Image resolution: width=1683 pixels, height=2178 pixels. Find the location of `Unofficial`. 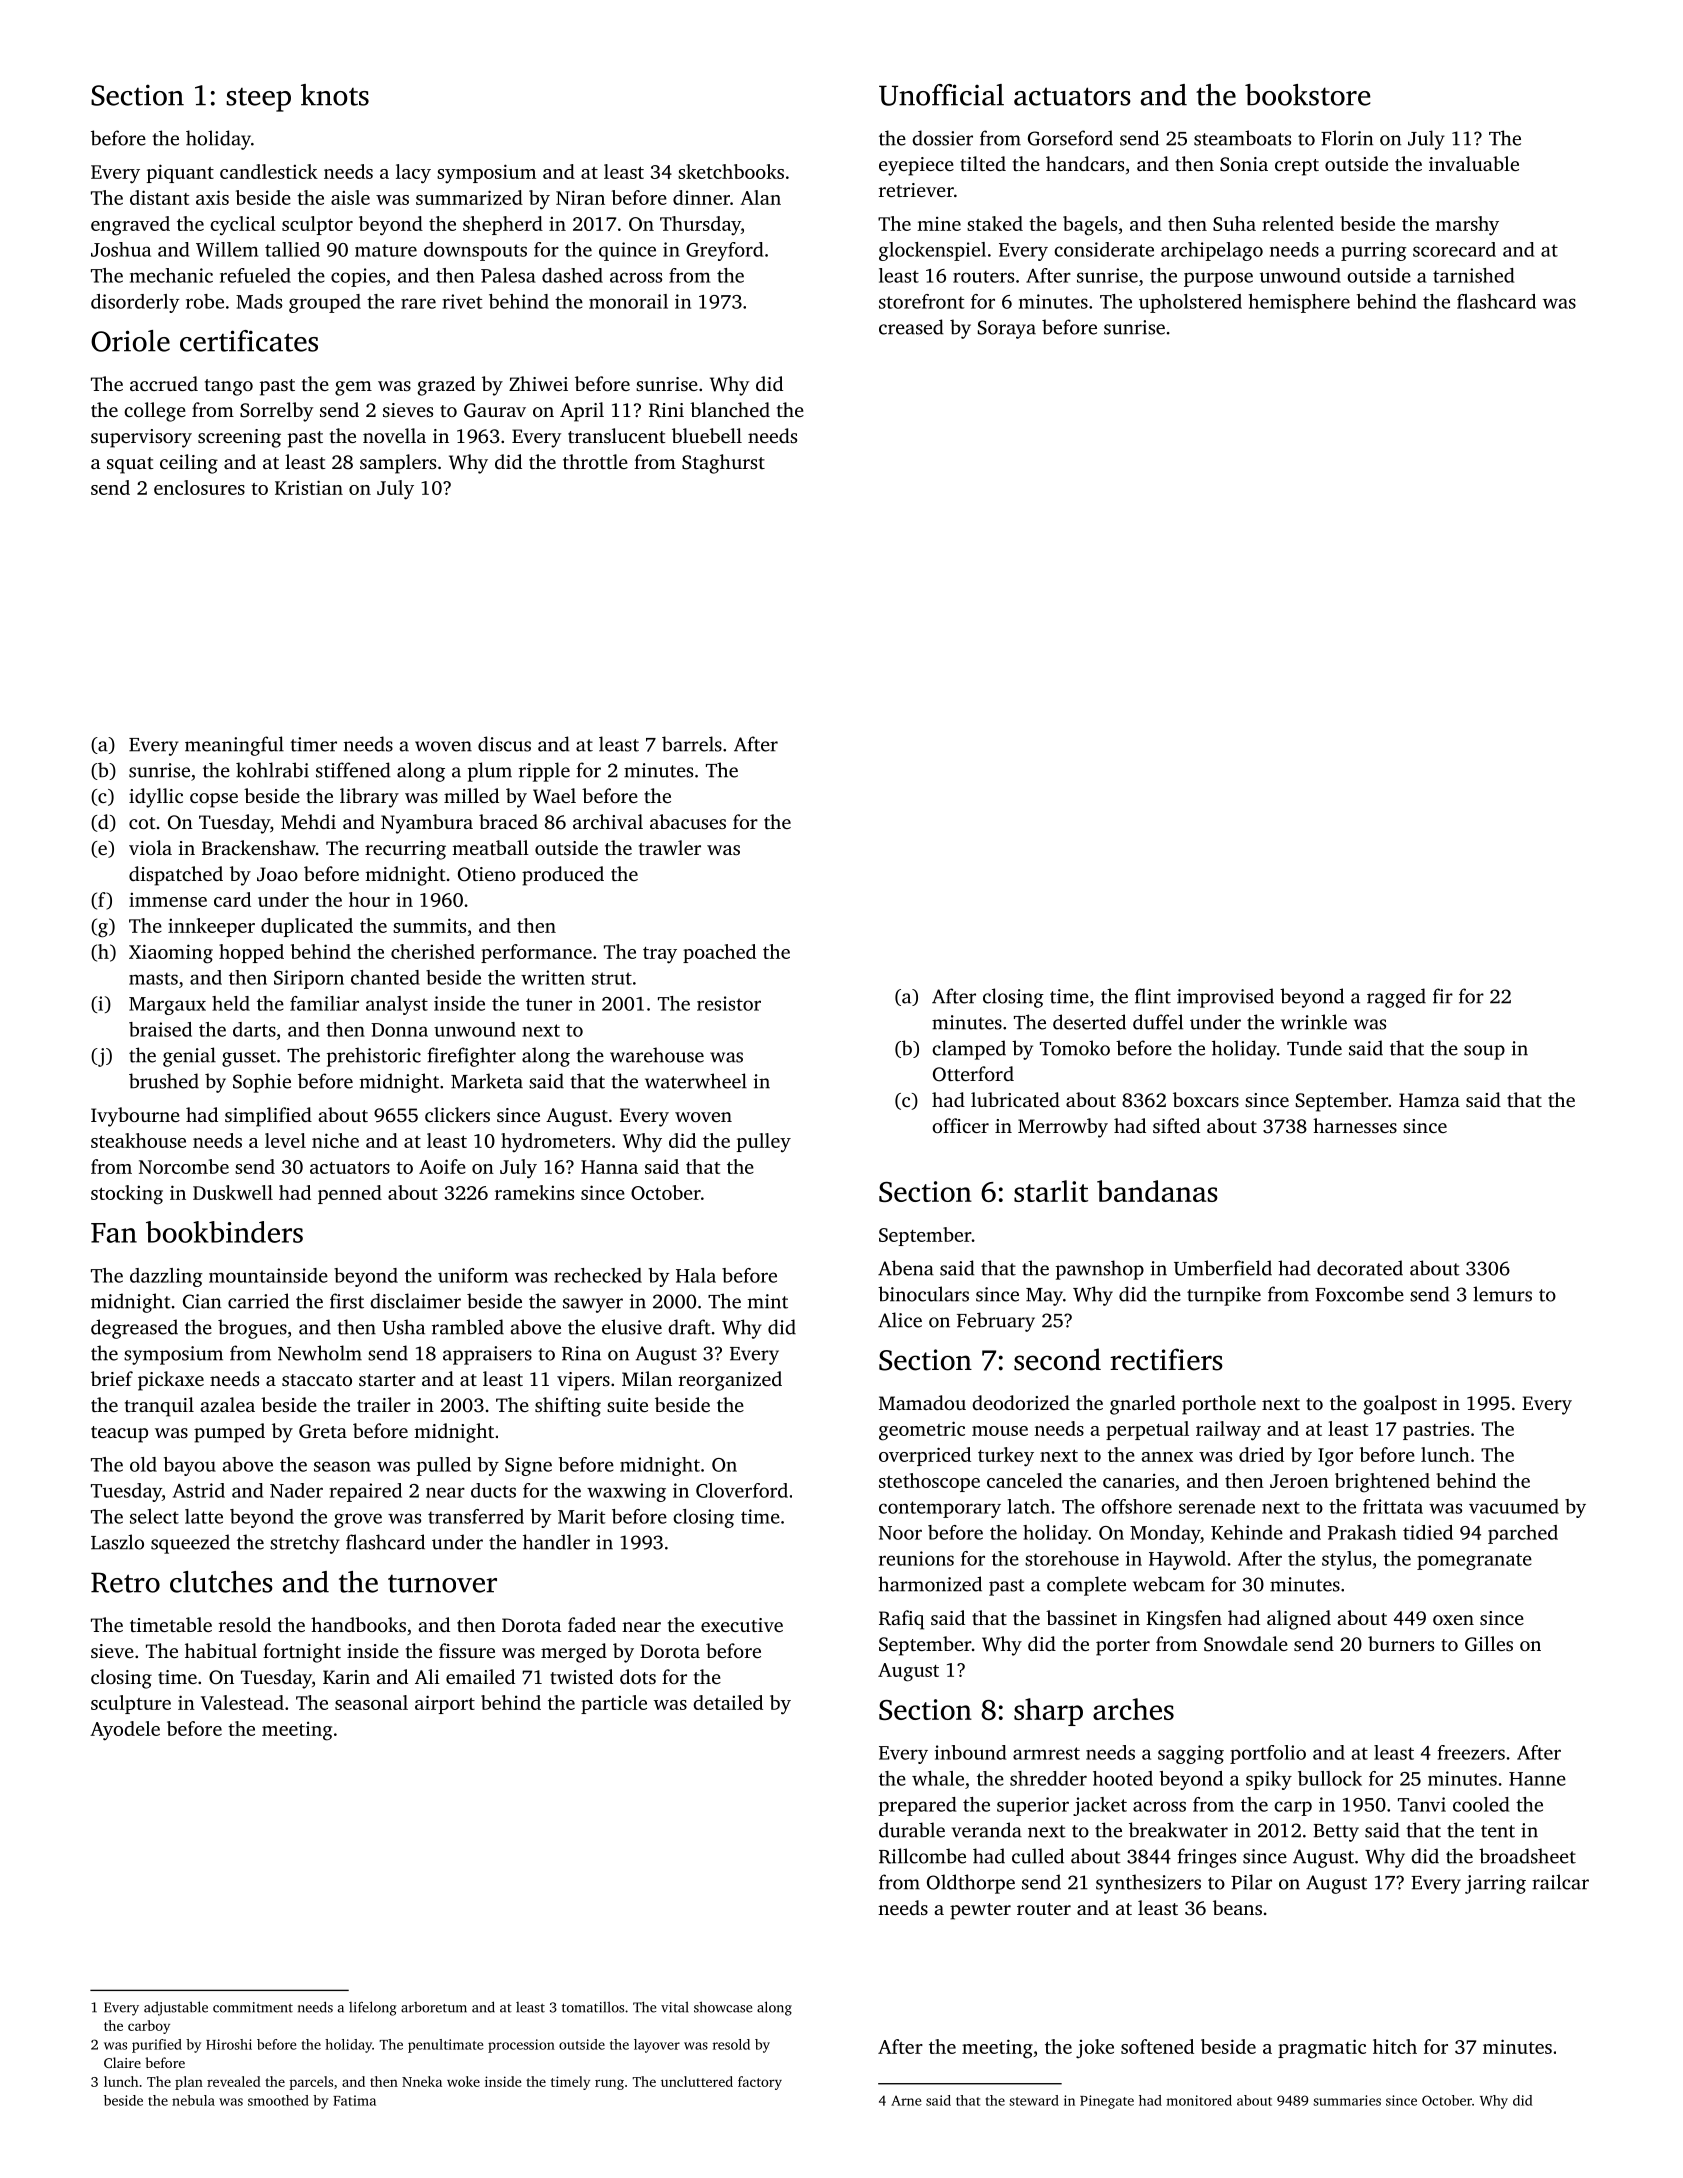

Unofficial is located at coordinates (941, 95).
